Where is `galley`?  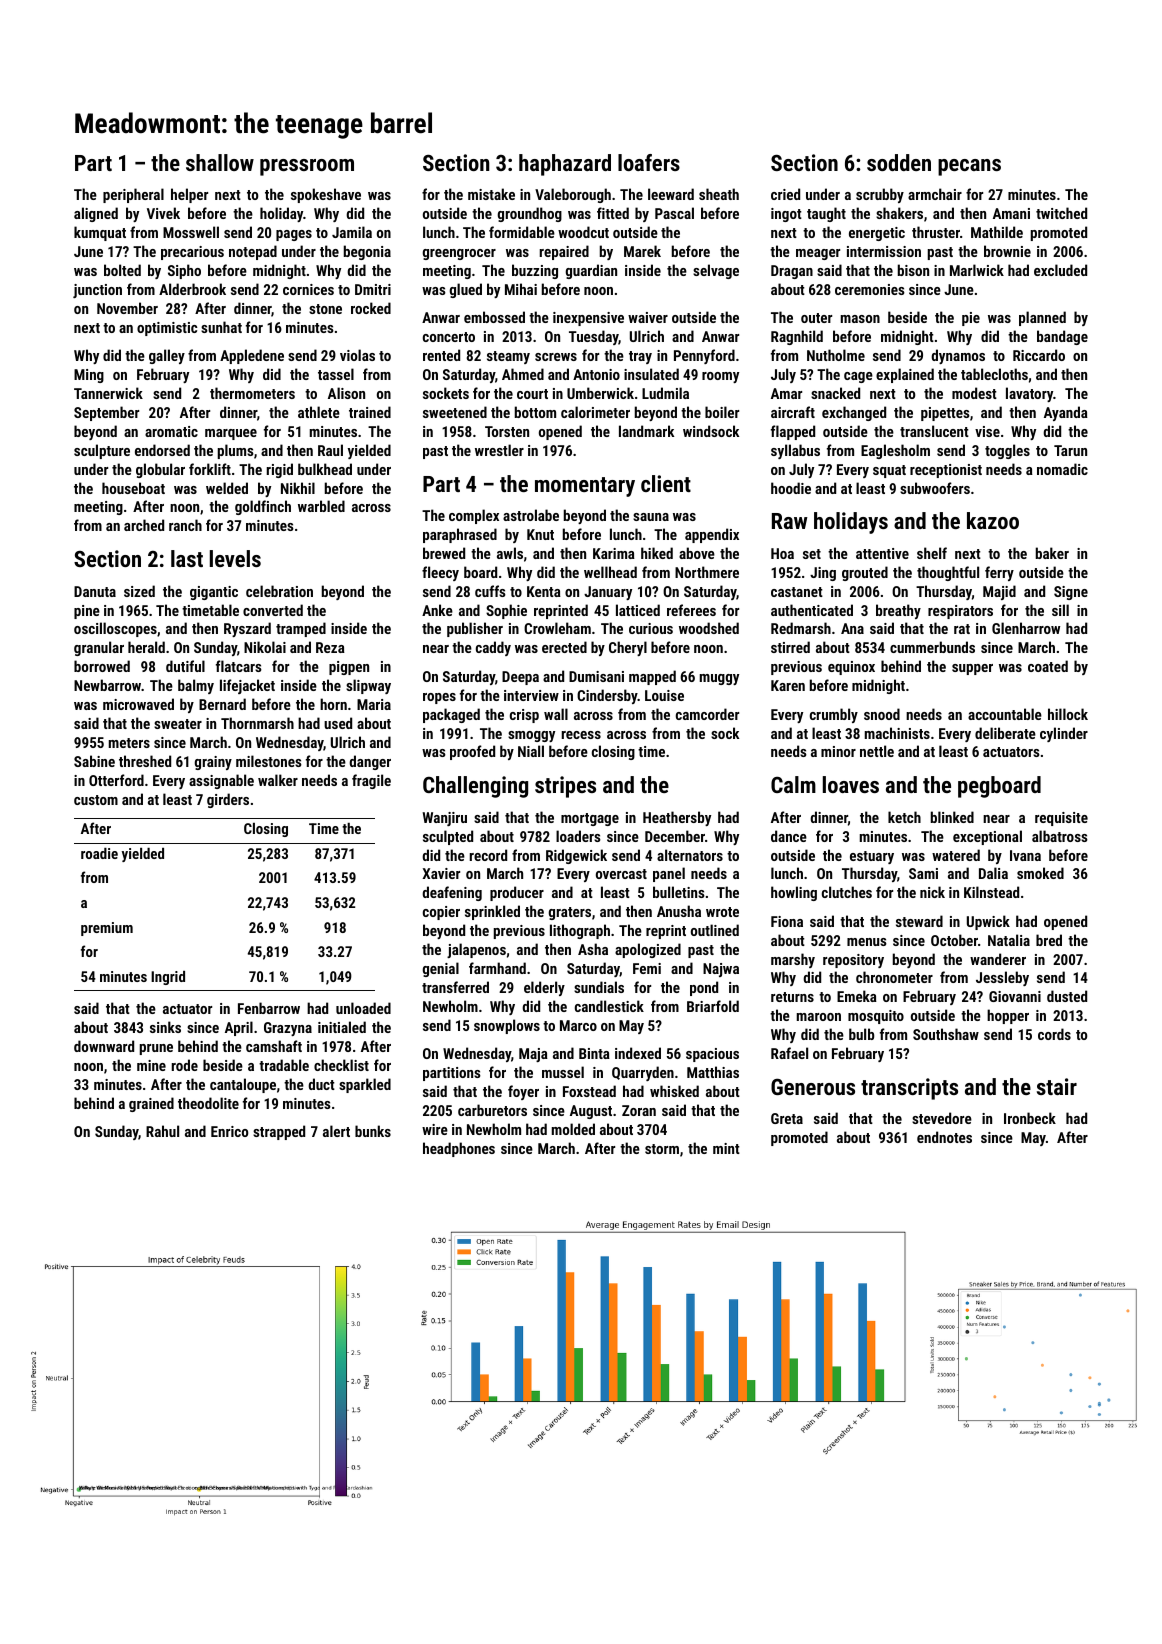 galley is located at coordinates (167, 356).
